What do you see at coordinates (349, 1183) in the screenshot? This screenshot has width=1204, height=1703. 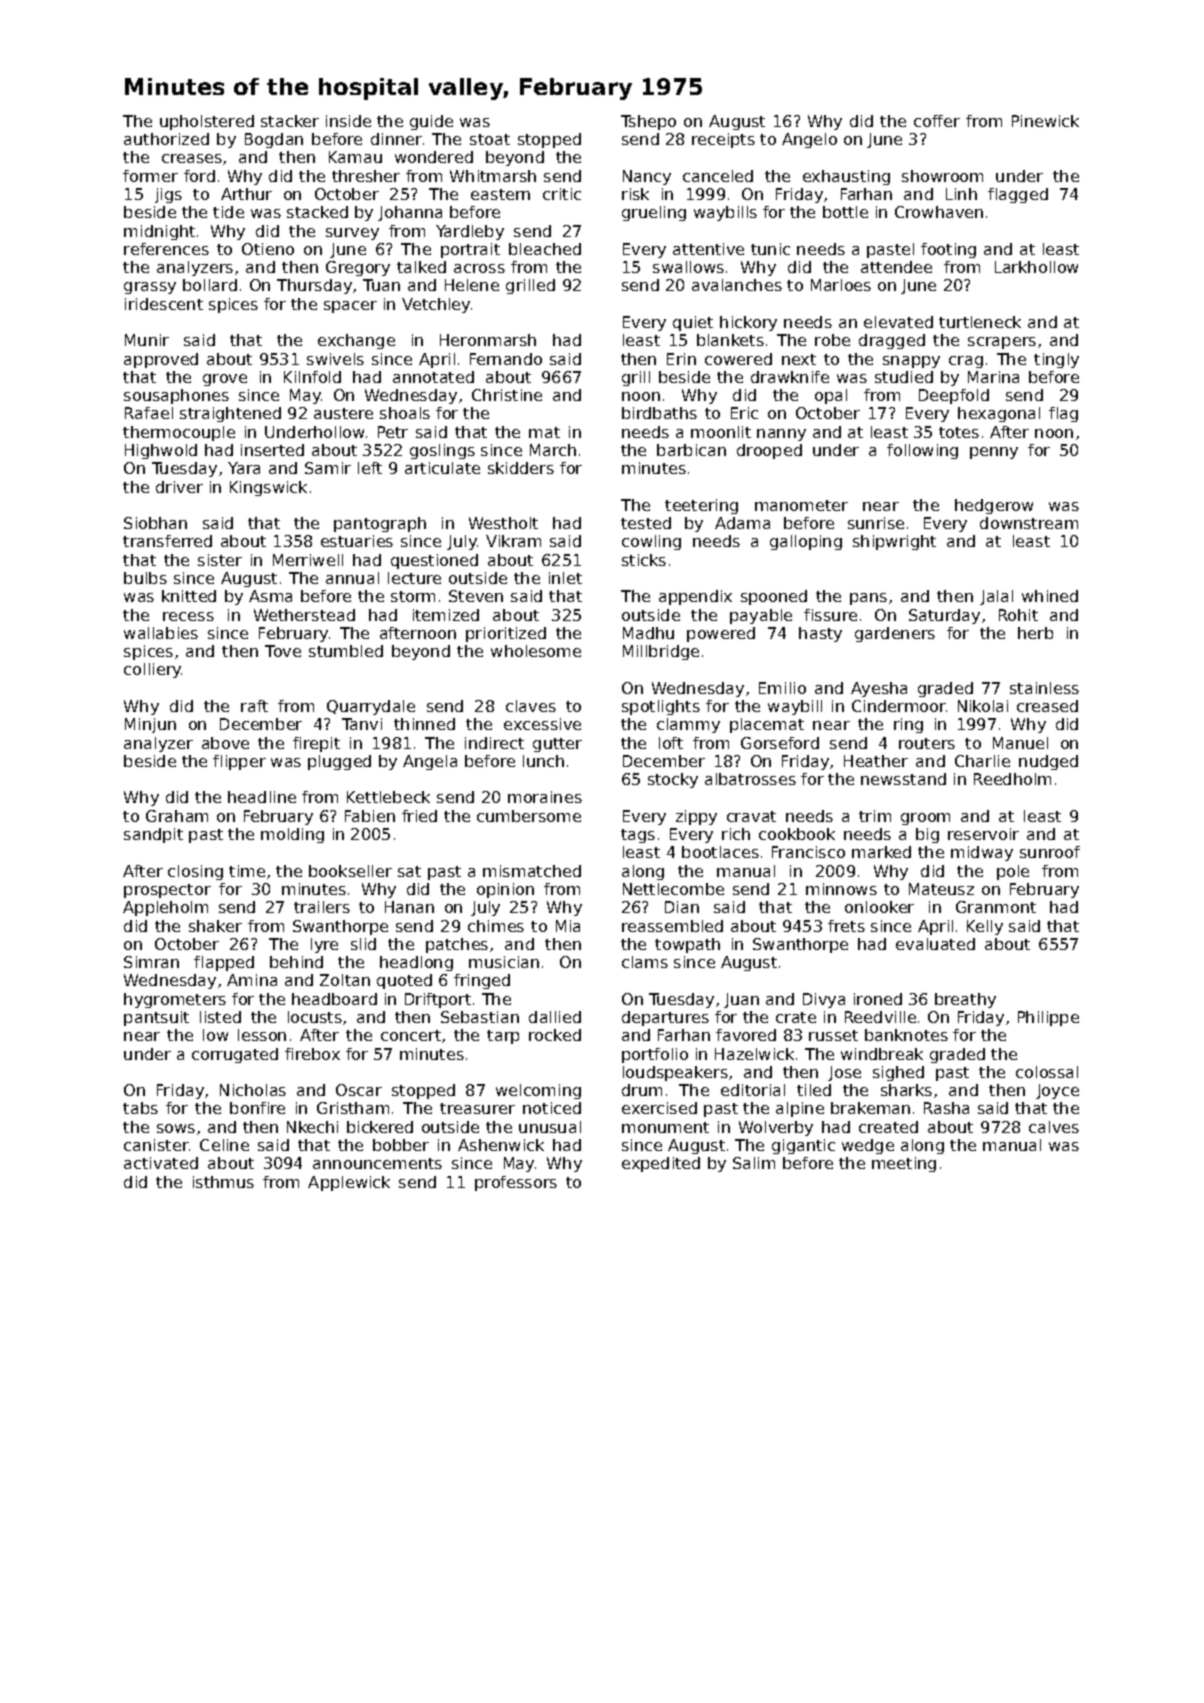 I see `Applewick` at bounding box center [349, 1183].
